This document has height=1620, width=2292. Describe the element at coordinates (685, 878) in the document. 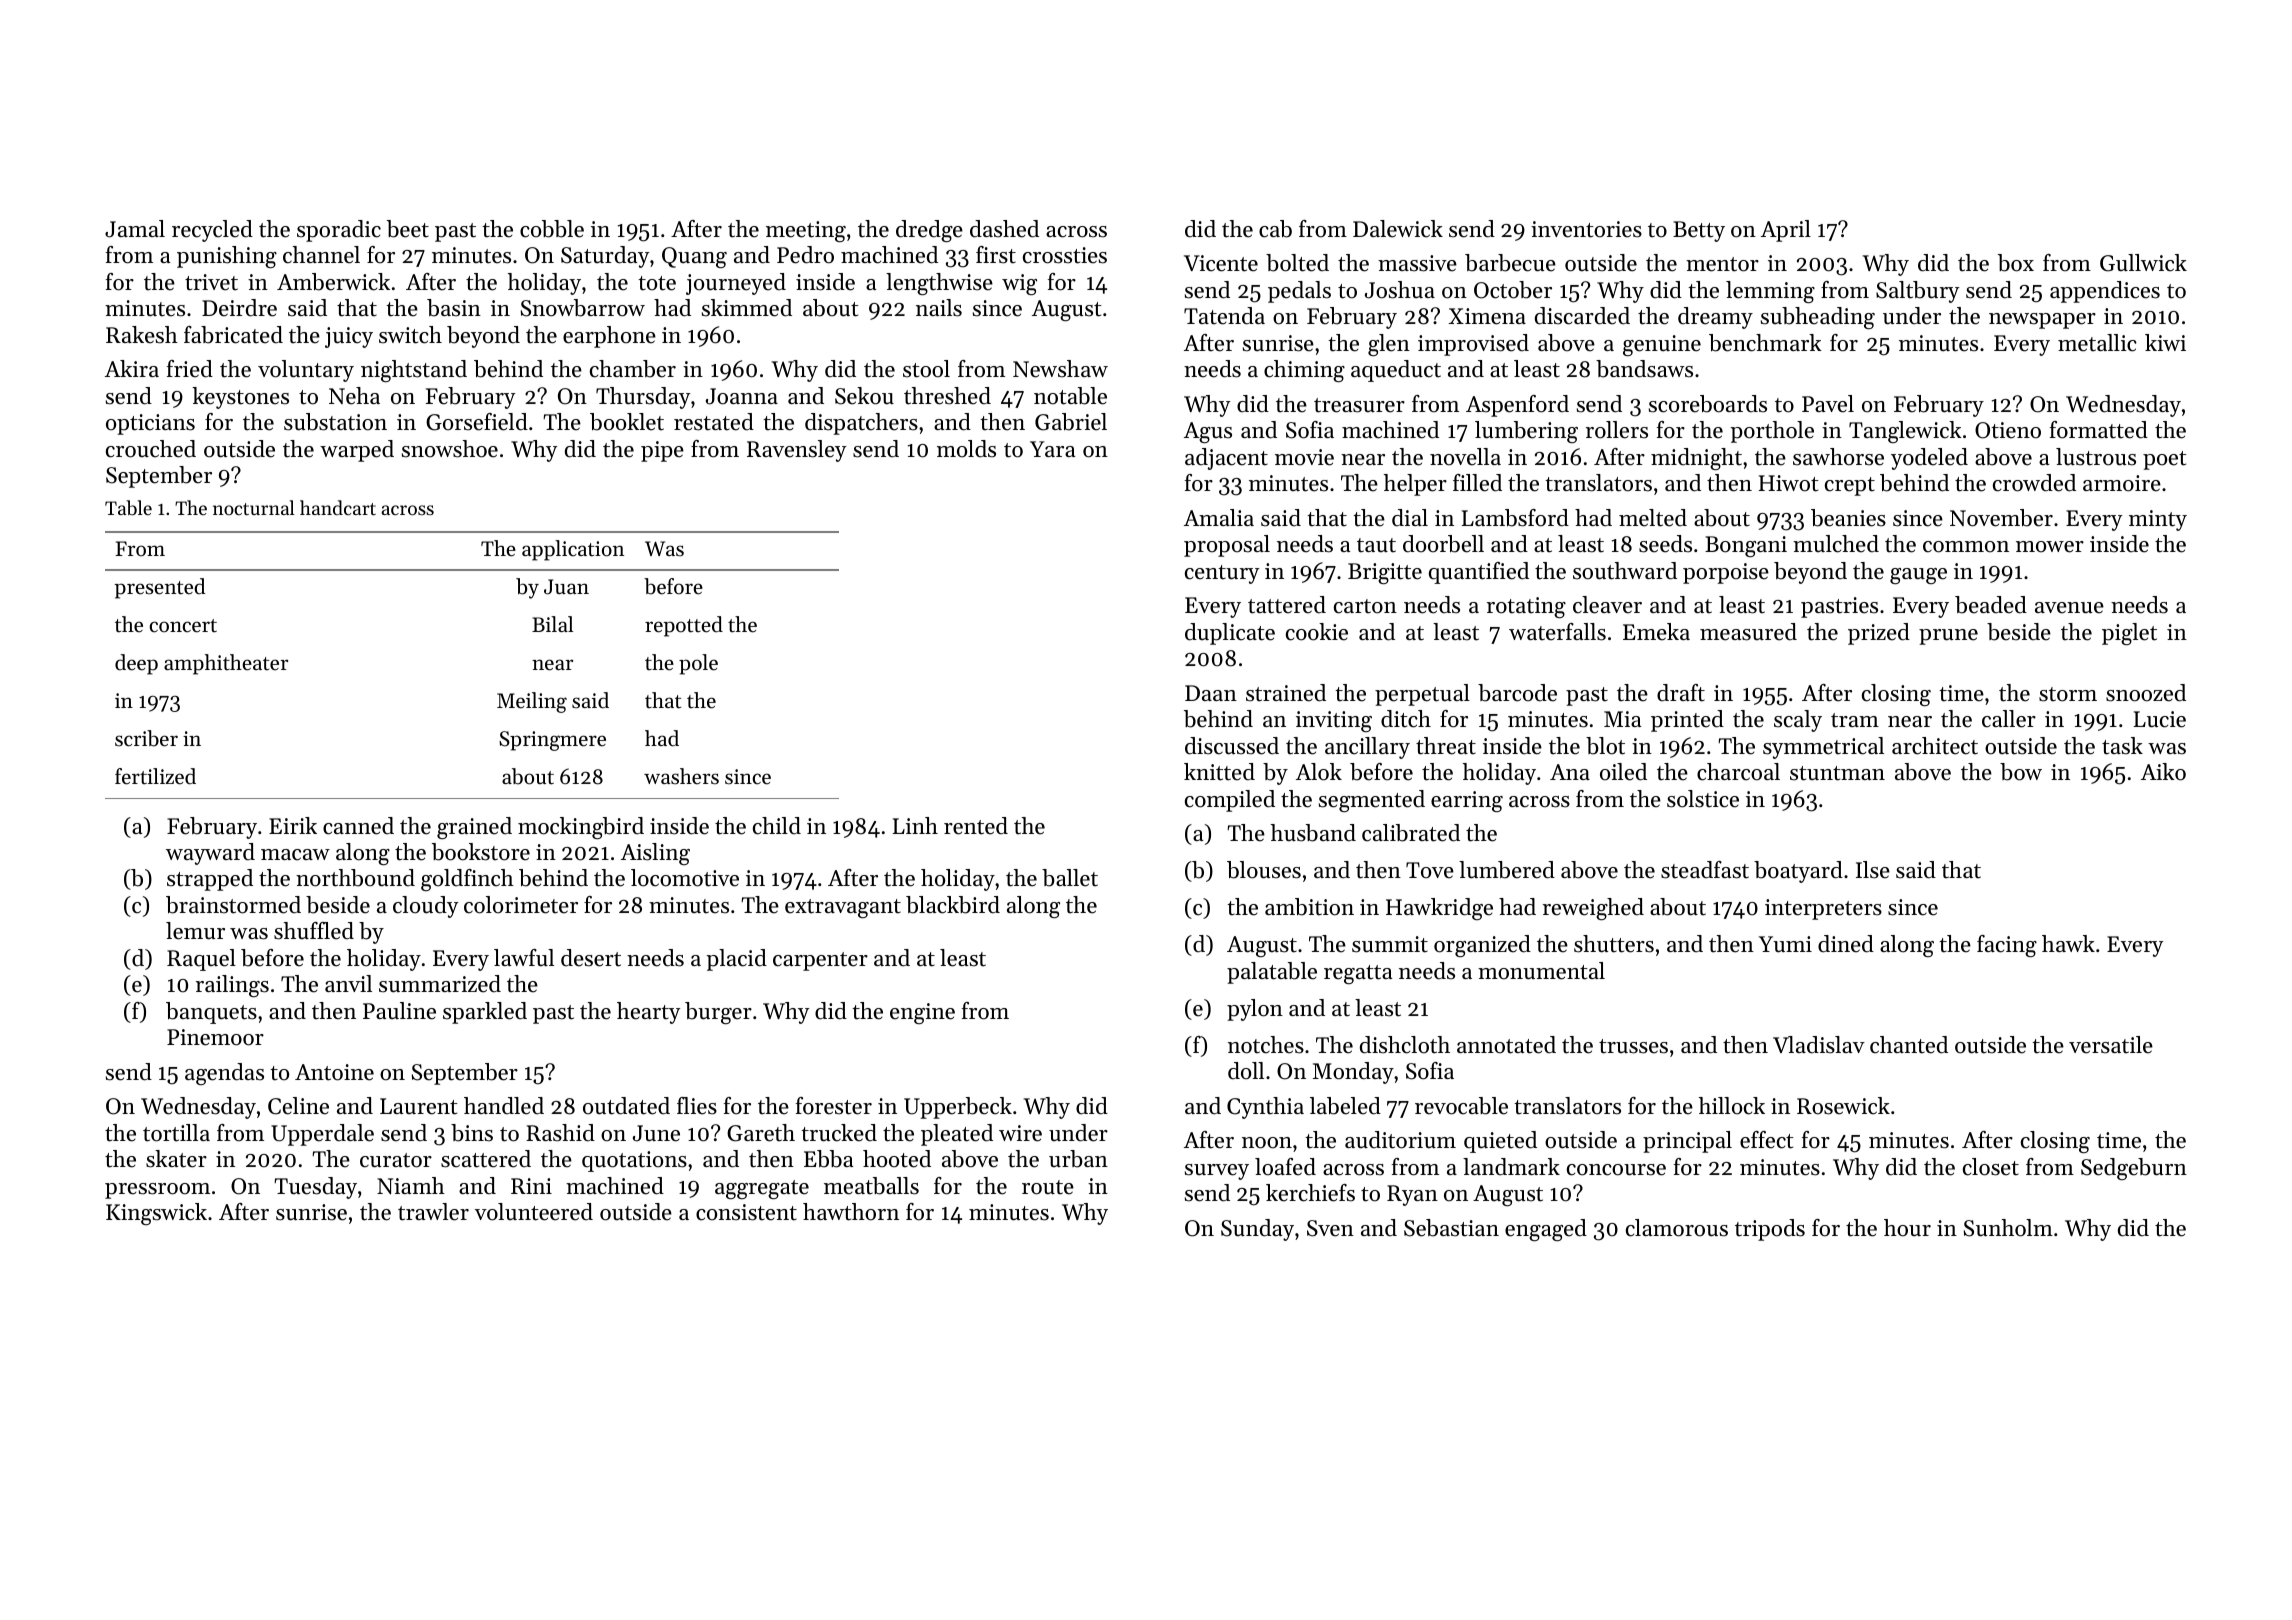

I see `locomotive` at that location.
